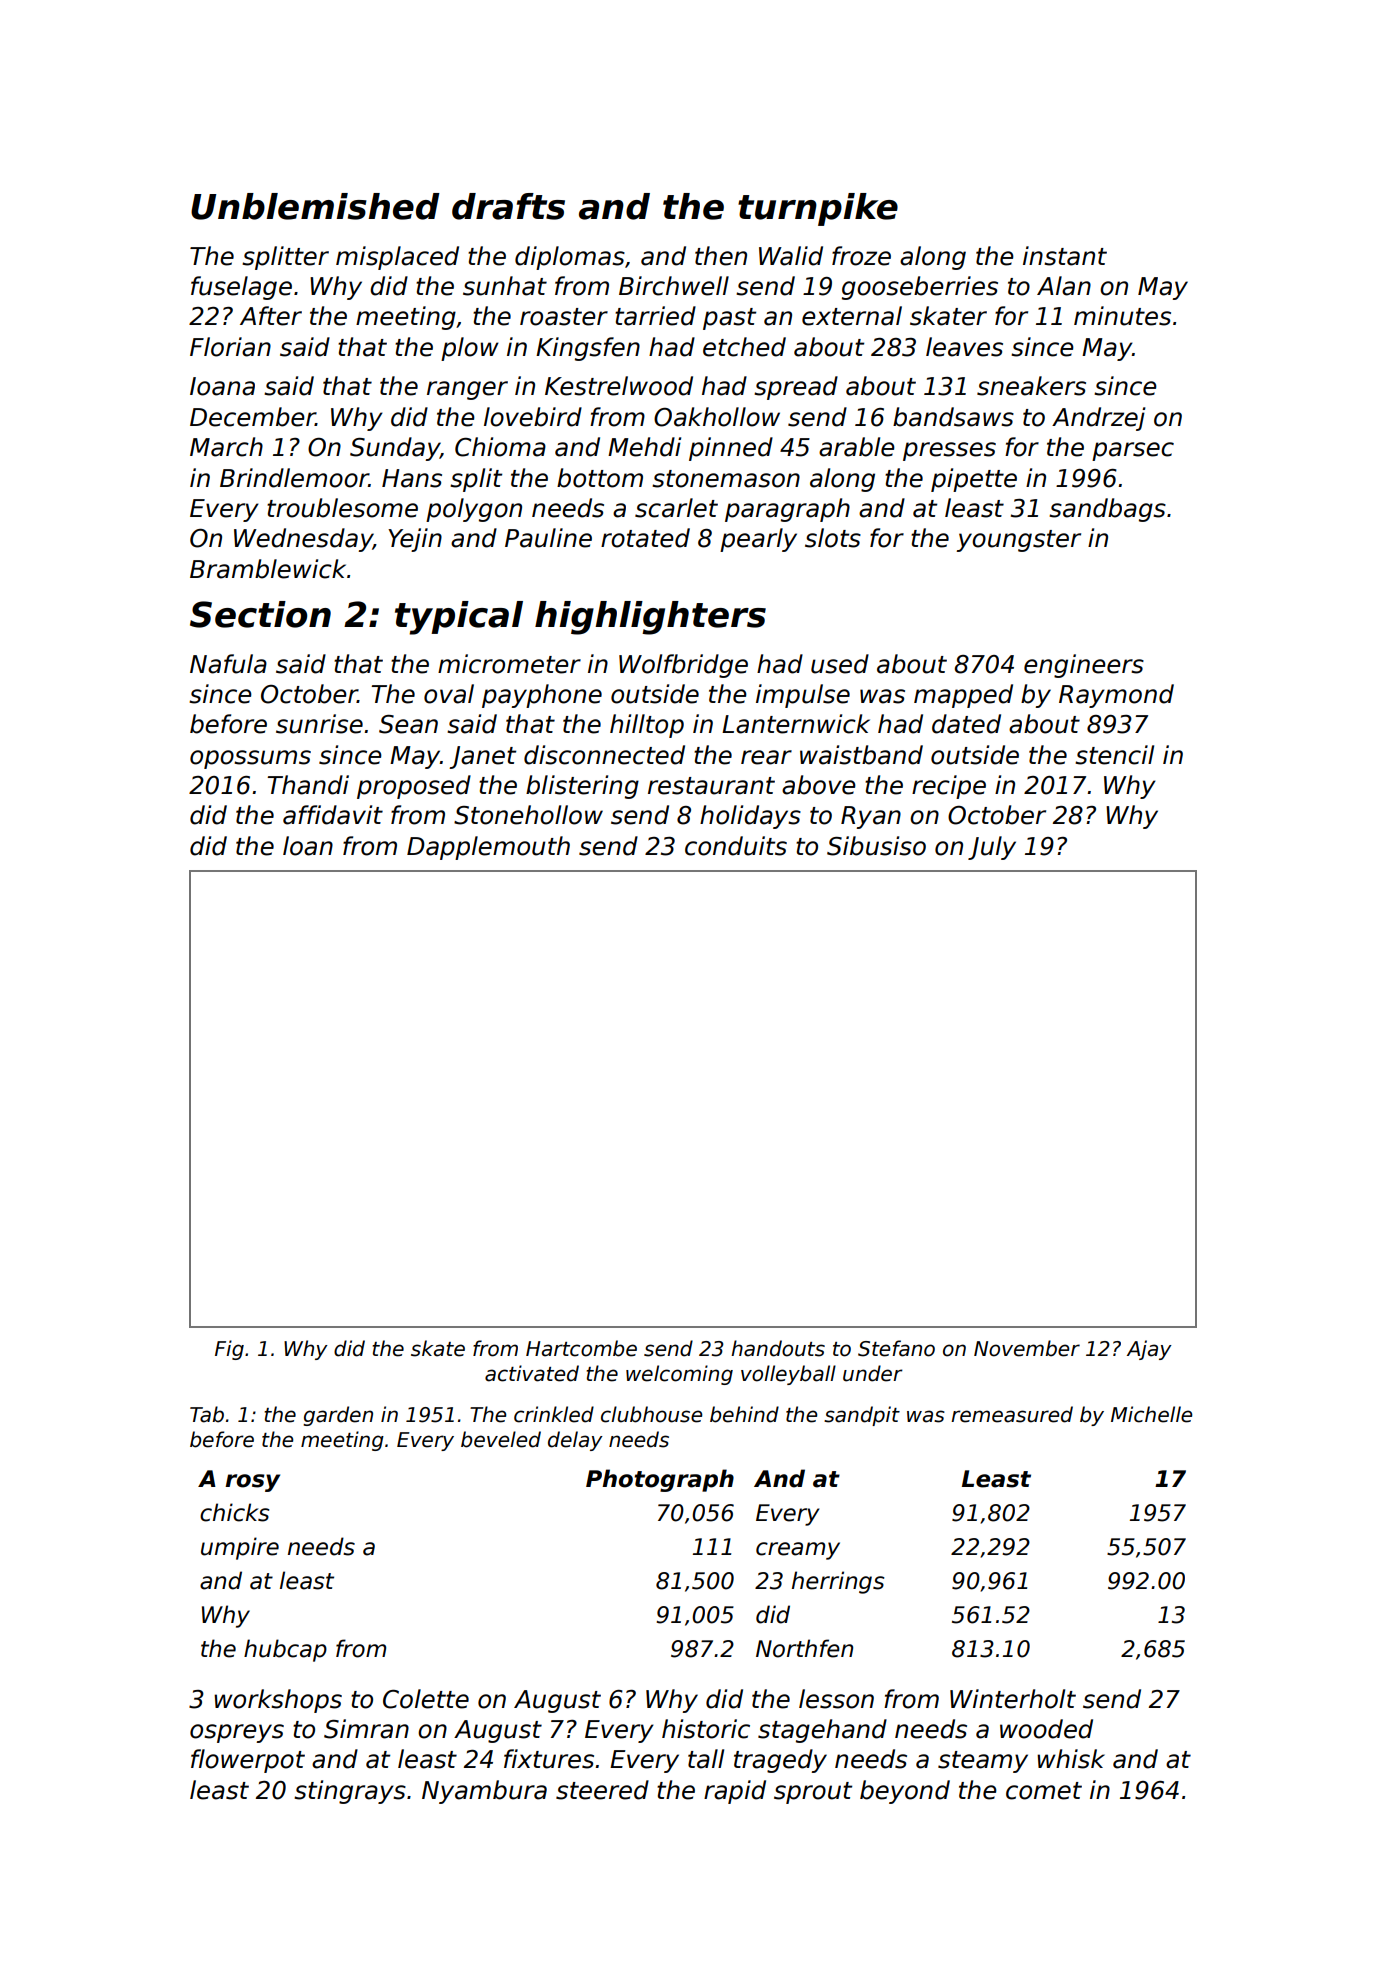 The image size is (1386, 1969). Describe the element at coordinates (736, 846) in the screenshot. I see `conduits` at that location.
